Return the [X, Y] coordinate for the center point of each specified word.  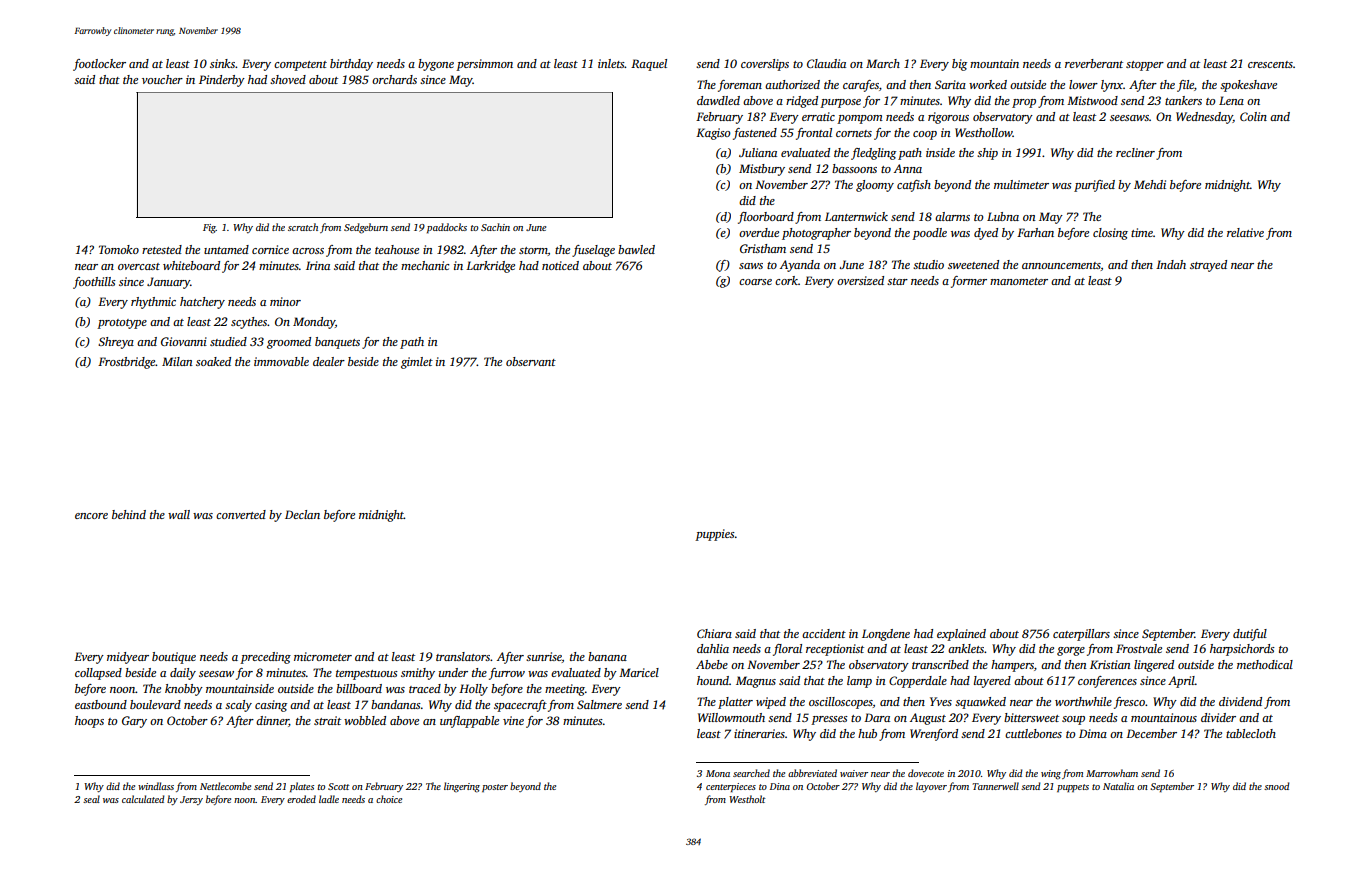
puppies [715, 535]
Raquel [649, 65]
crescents [1270, 64]
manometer [1019, 281]
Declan [302, 514]
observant [531, 361]
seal [91, 799]
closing [1110, 234]
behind [129, 514]
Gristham [763, 248]
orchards [394, 79]
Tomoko [119, 249]
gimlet [417, 363]
